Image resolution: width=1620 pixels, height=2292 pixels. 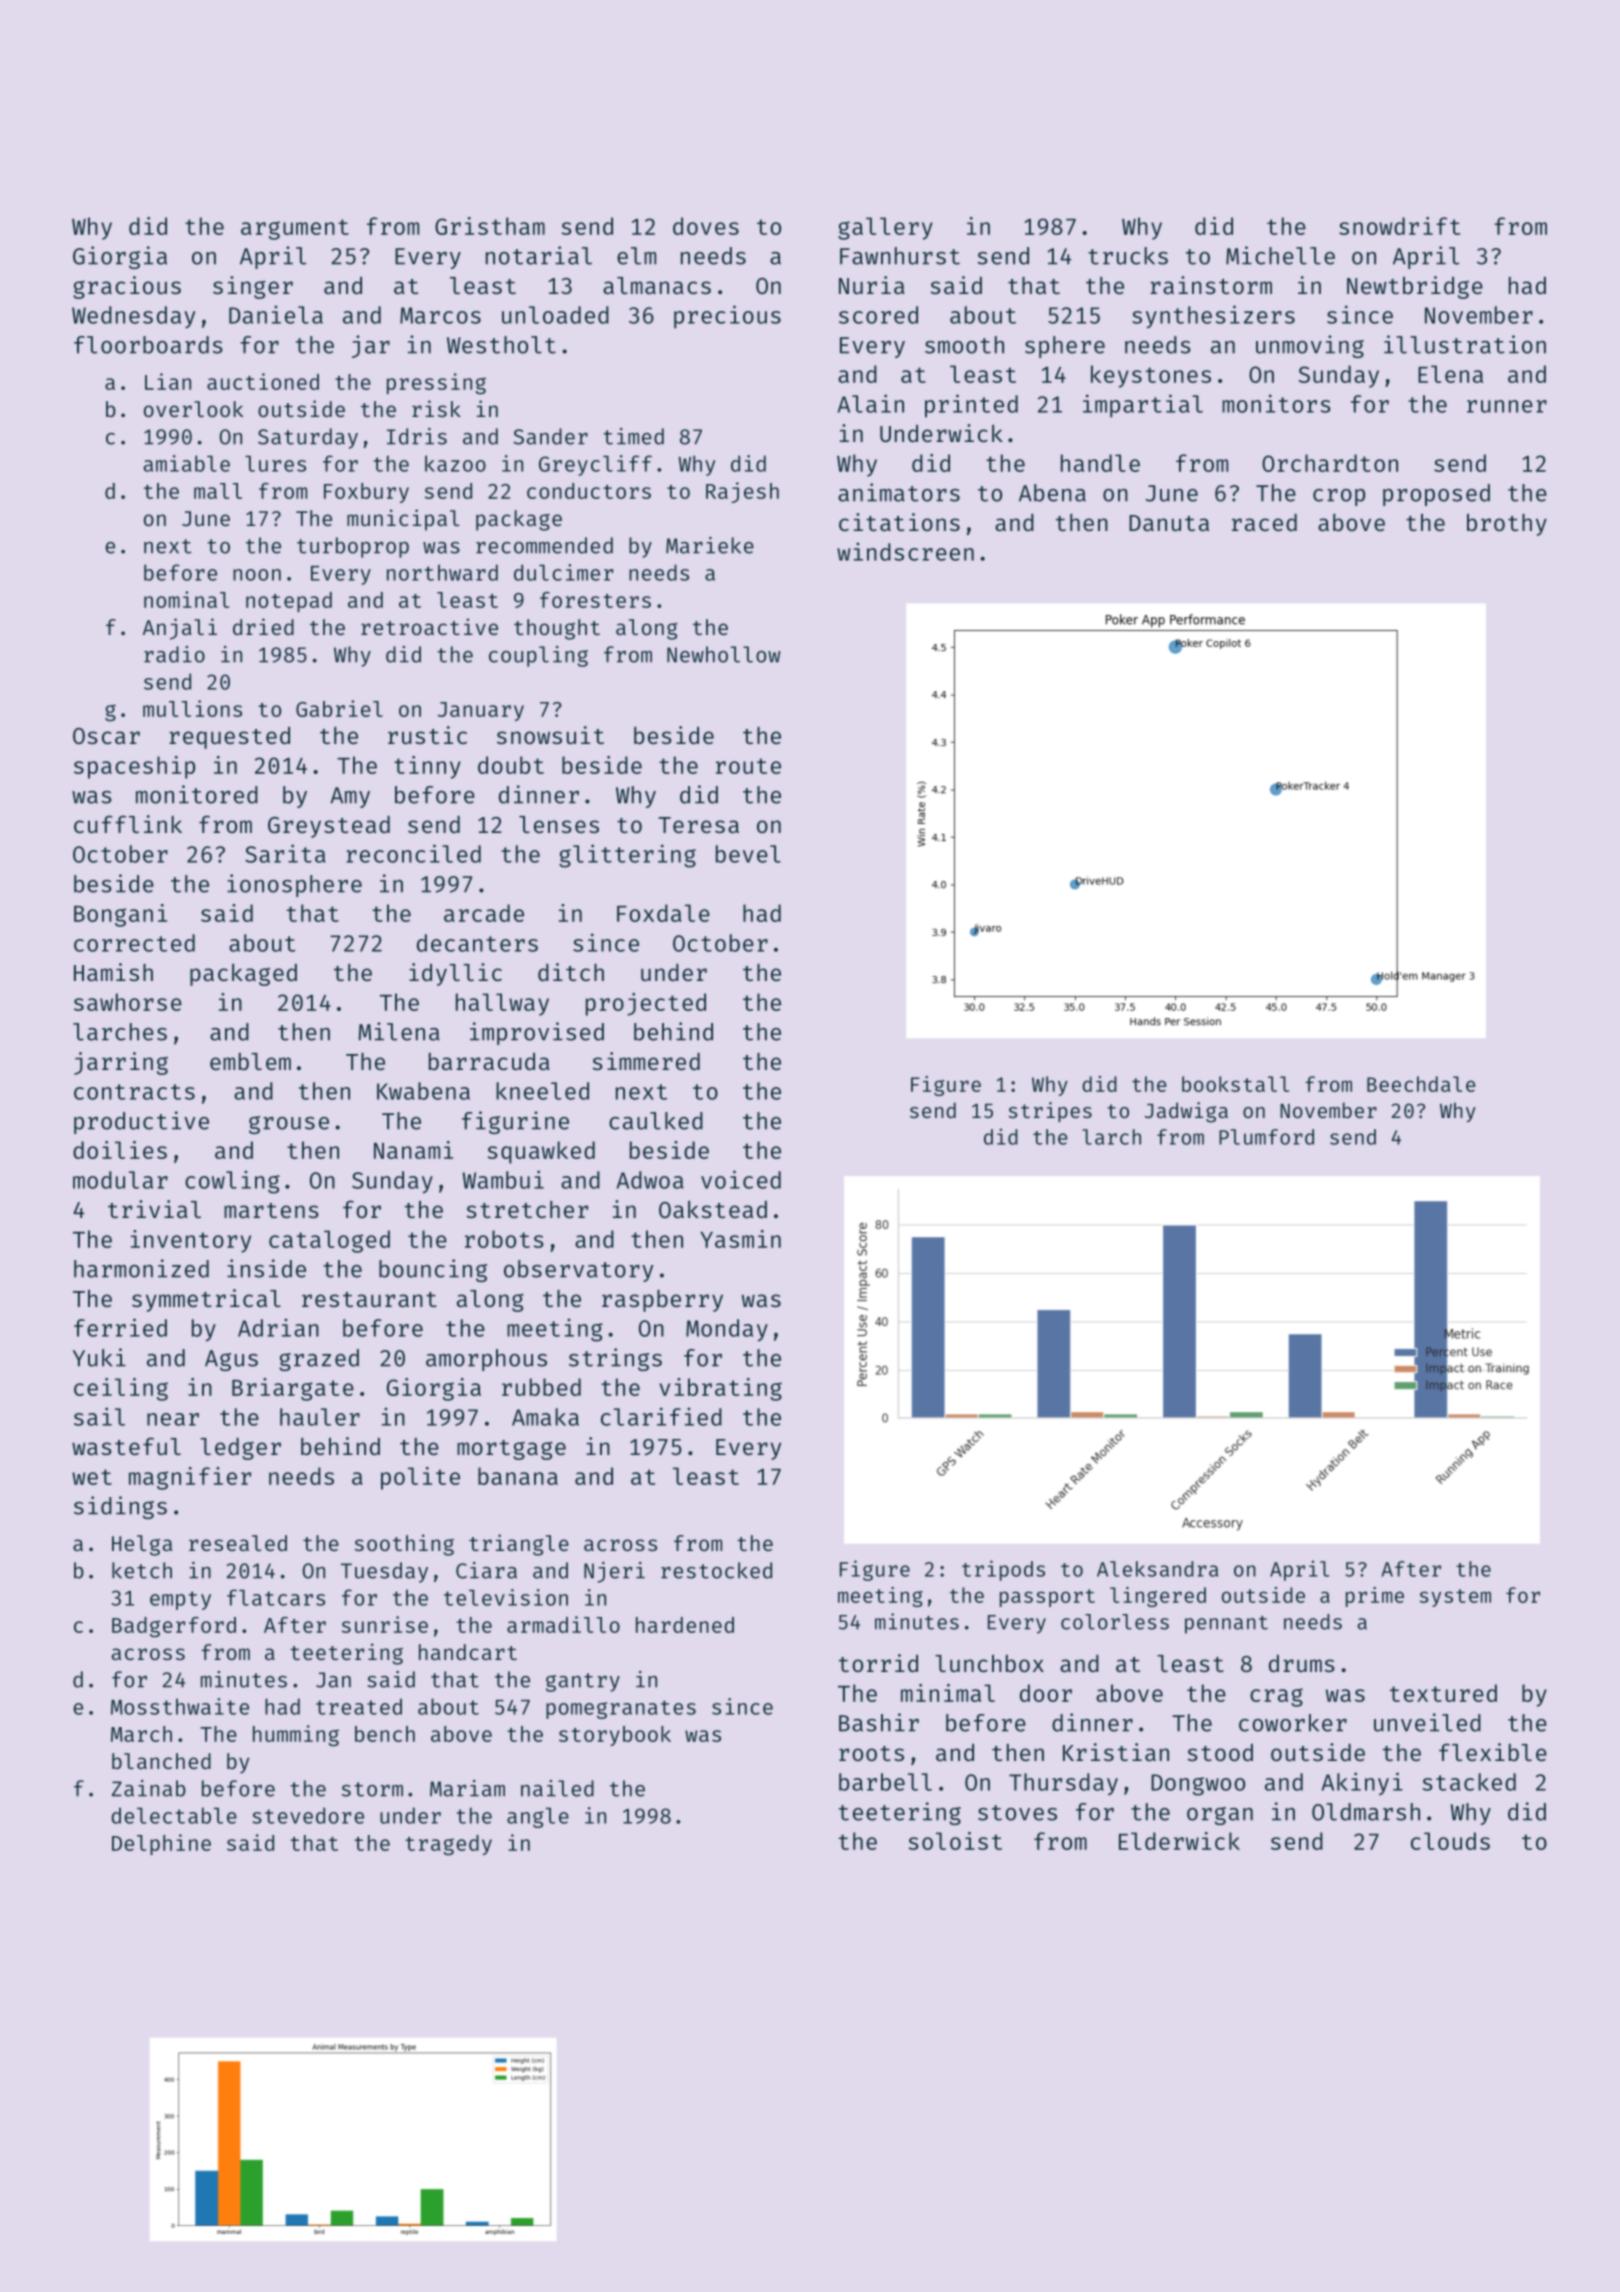 I want to click on snowdrift, so click(x=1399, y=226).
